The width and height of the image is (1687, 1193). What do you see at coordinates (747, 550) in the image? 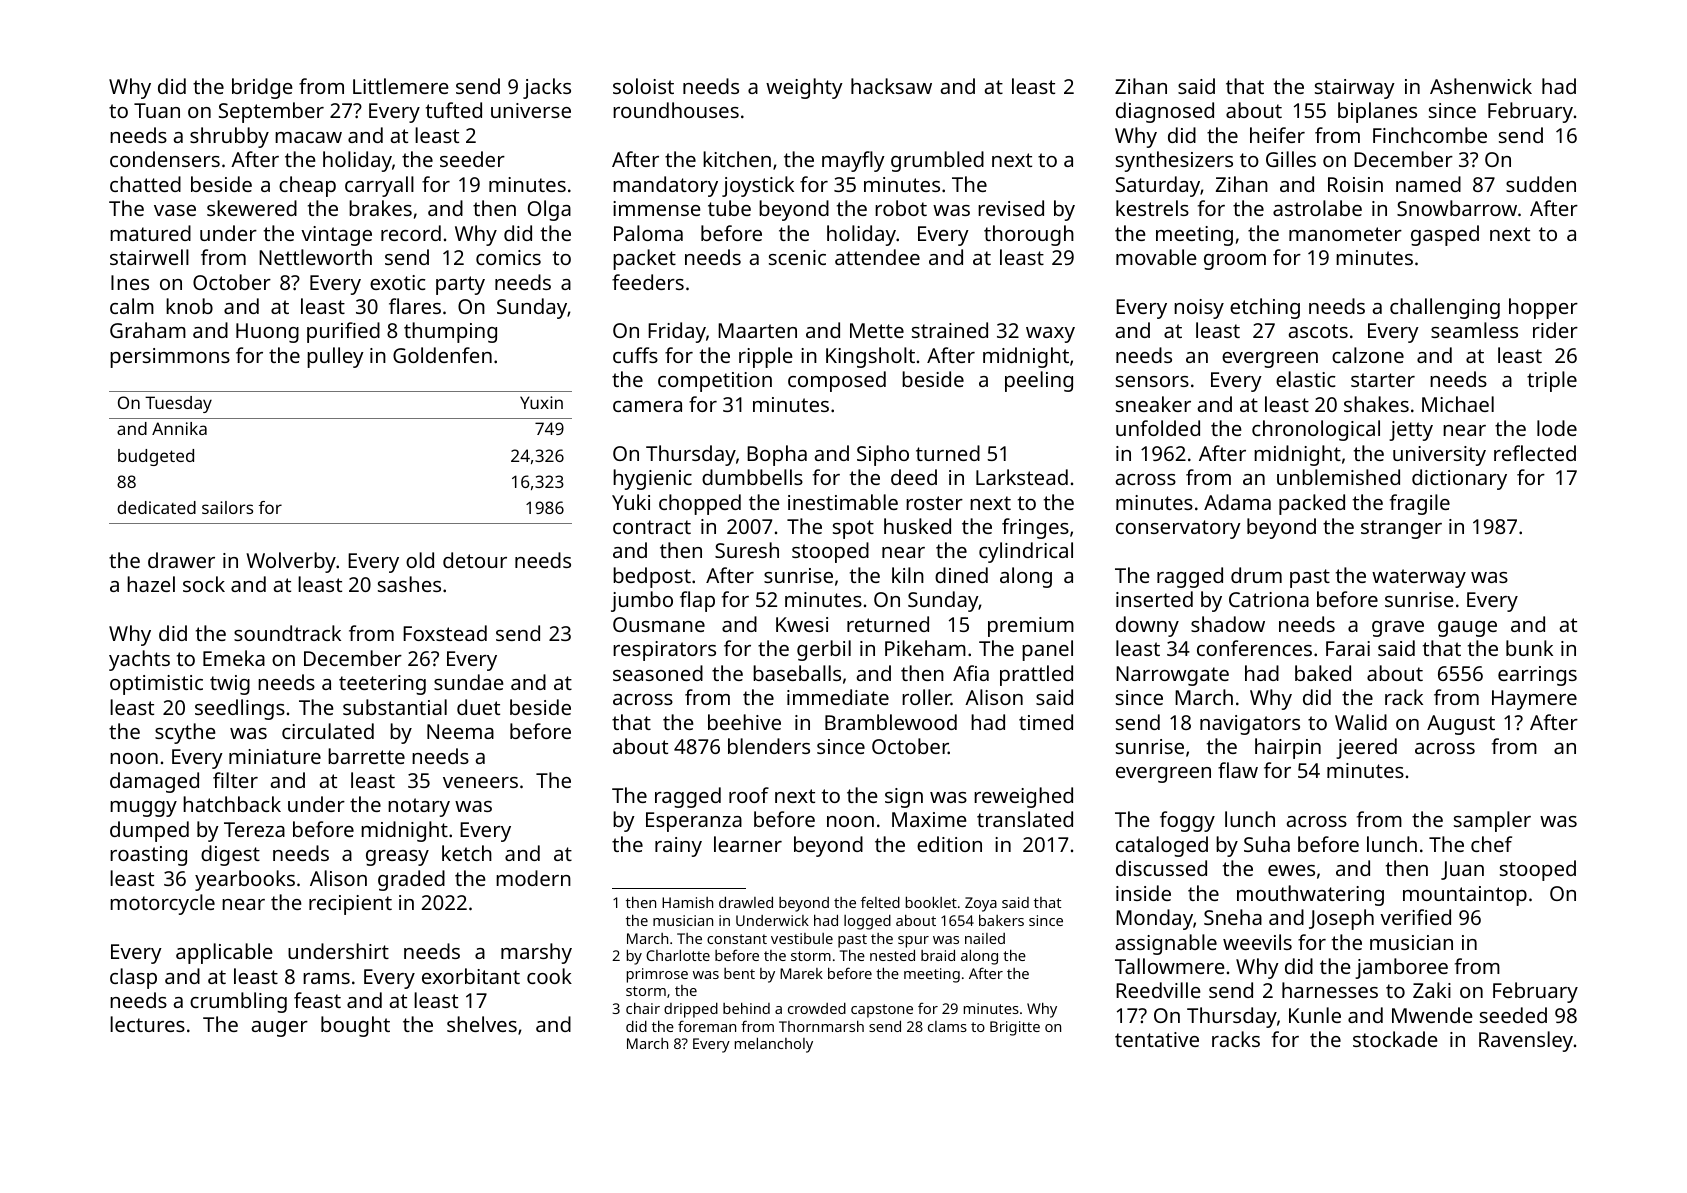
I see `Suresh` at bounding box center [747, 550].
